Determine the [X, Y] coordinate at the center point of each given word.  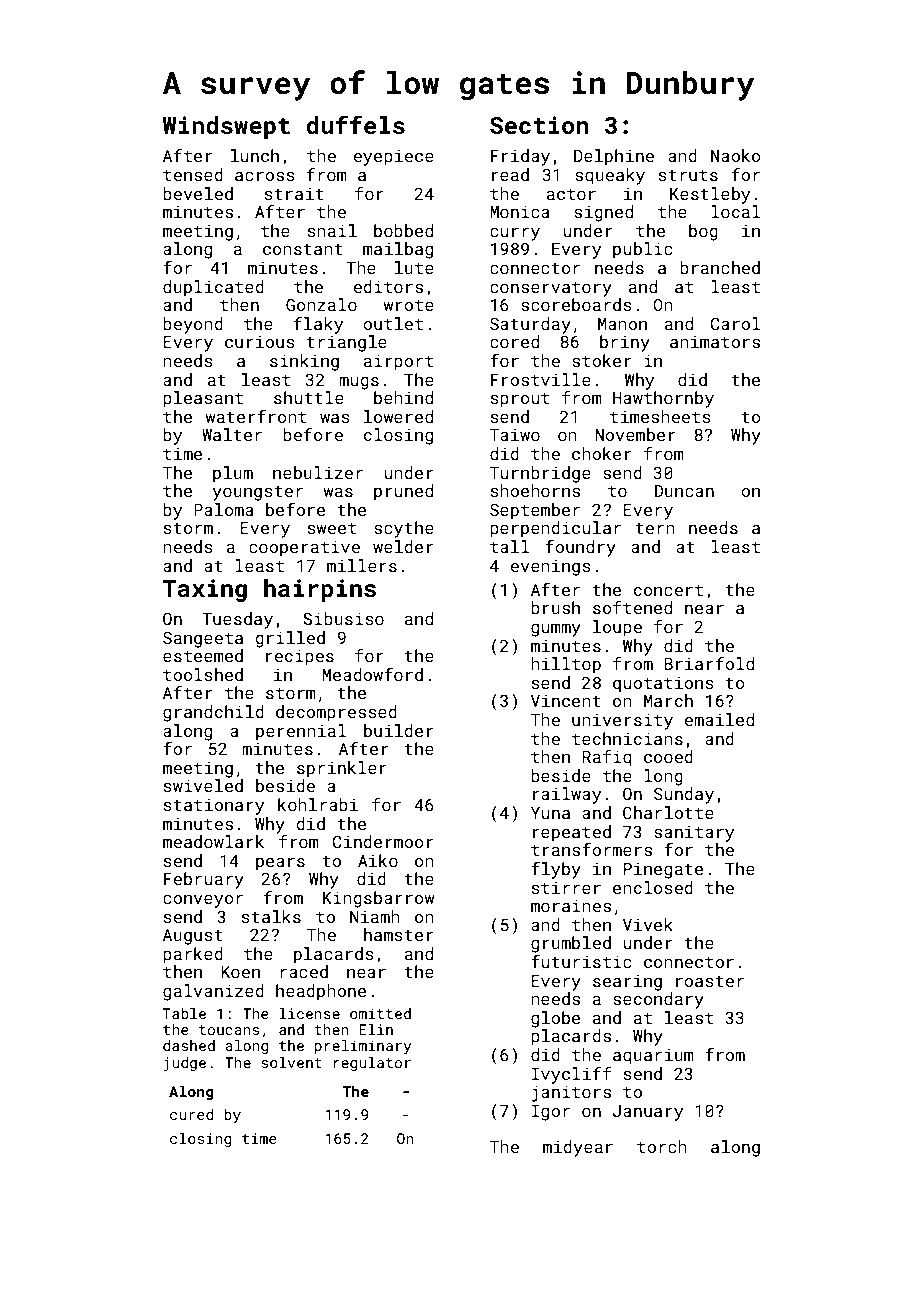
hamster [399, 934]
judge [185, 1064]
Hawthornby [663, 399]
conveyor [203, 901]
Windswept [226, 127]
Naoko [736, 155]
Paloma [224, 509]
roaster [710, 981]
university [622, 722]
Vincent [566, 701]
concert [668, 590]
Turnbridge [540, 474]
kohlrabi [318, 804]
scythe [404, 529]
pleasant [203, 399]
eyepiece [393, 158]
